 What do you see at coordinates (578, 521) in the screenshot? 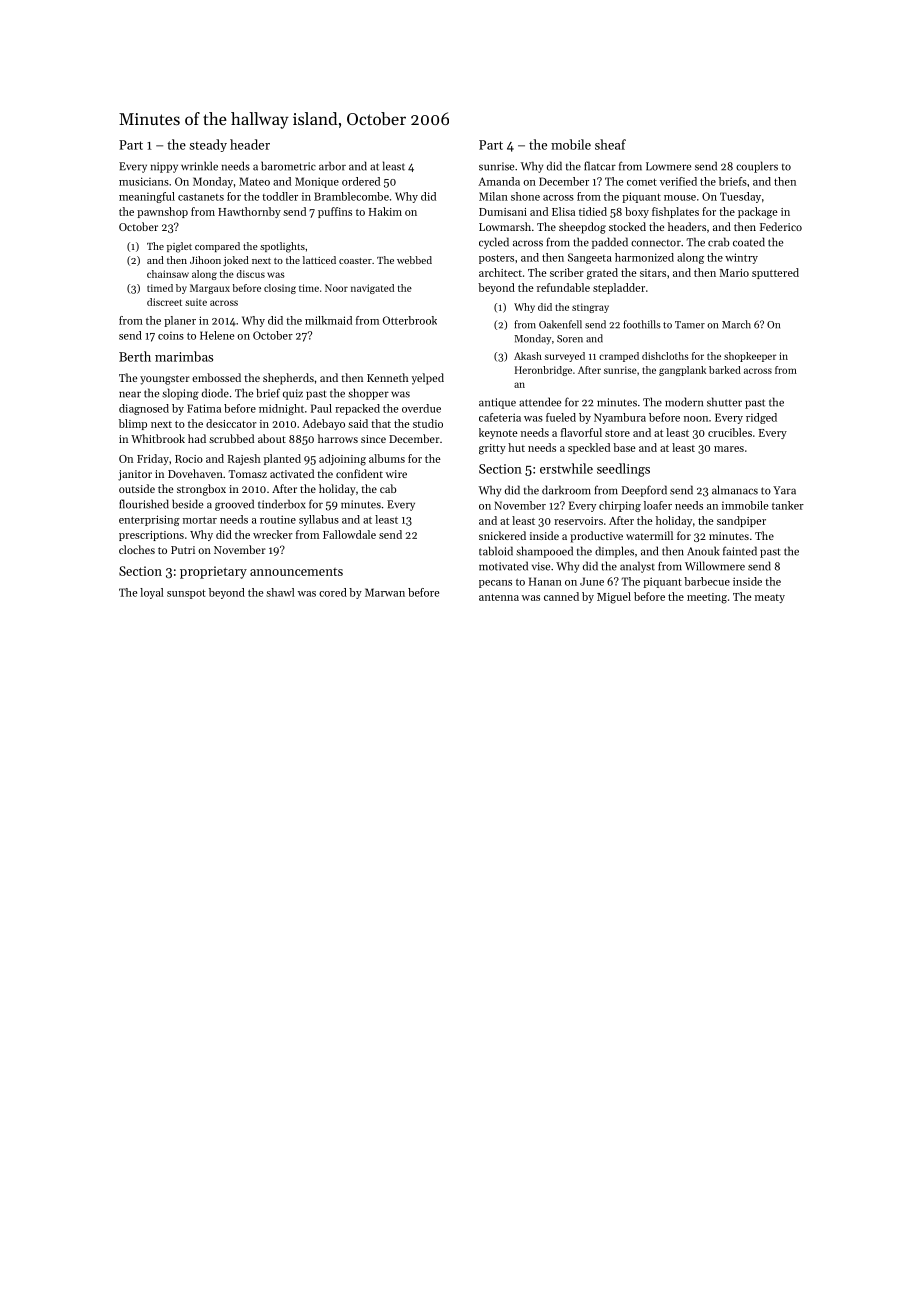
I see `reservoirs` at bounding box center [578, 521].
